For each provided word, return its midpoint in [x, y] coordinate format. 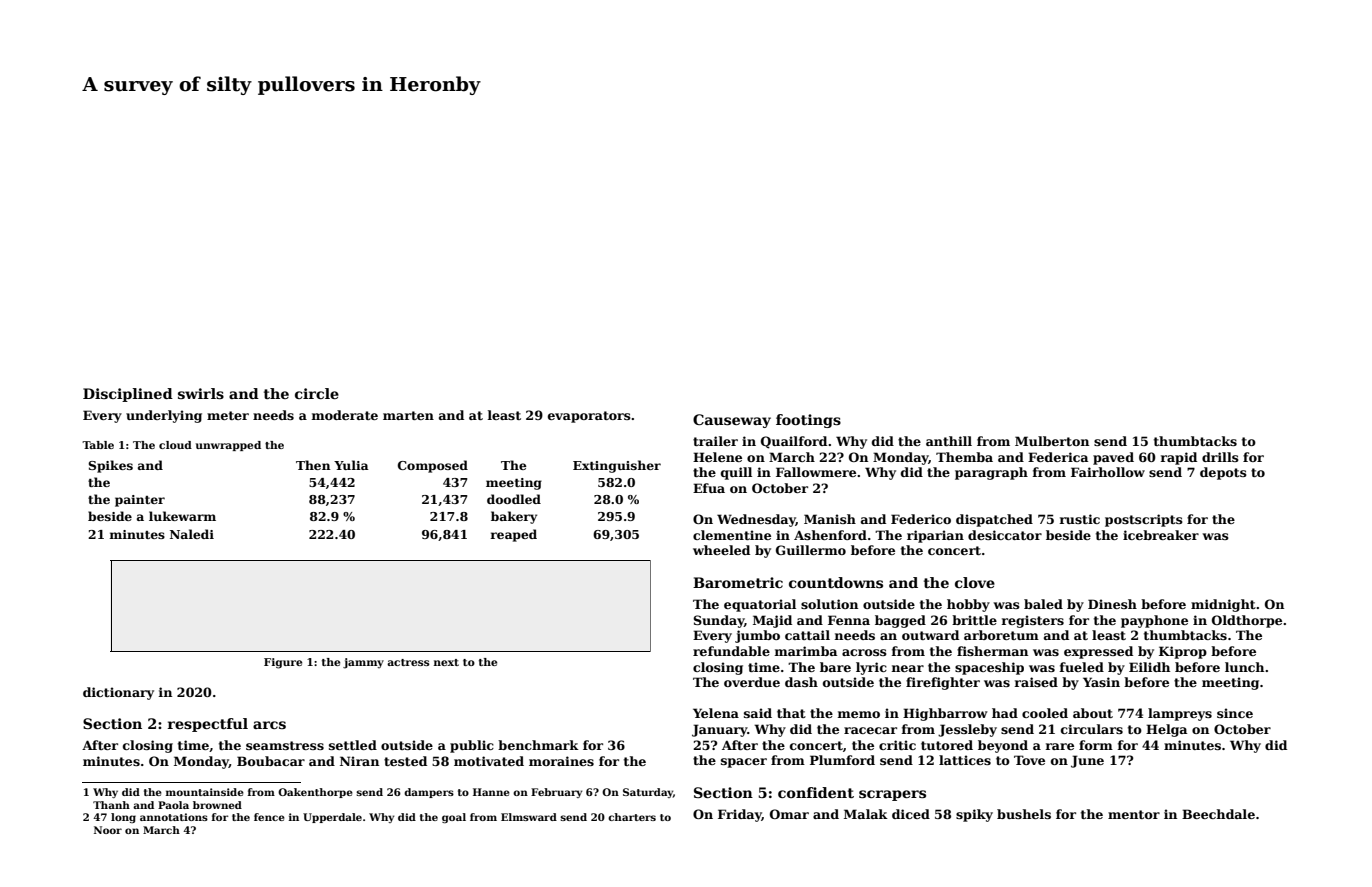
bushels [1024, 814]
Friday [740, 815]
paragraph [991, 473]
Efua [709, 488]
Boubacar [271, 761]
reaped [514, 535]
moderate [345, 415]
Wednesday [756, 520]
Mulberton [1052, 441]
